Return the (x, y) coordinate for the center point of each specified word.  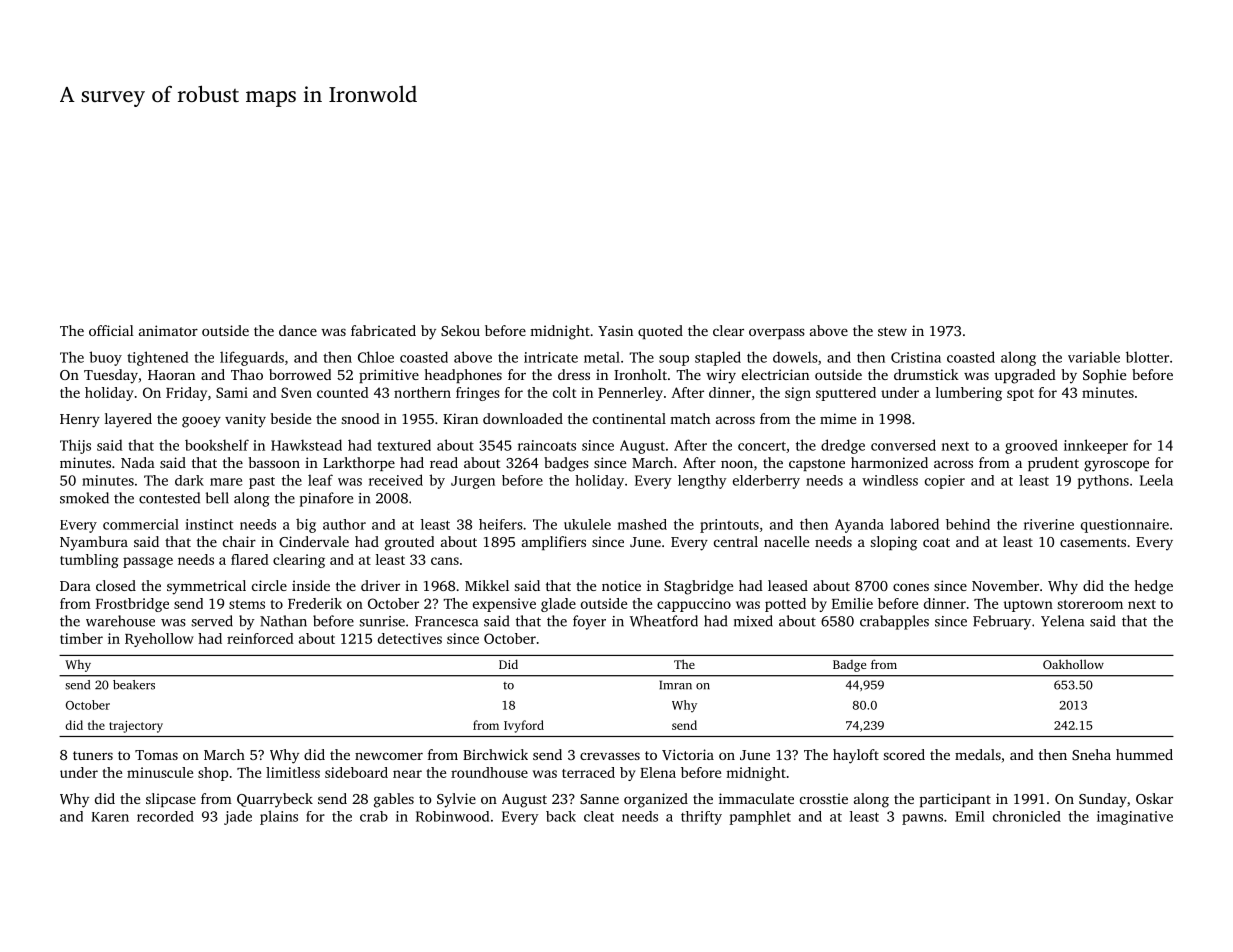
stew (892, 331)
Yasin (615, 330)
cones (911, 587)
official (111, 330)
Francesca (446, 621)
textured (404, 445)
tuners (93, 755)
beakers (134, 685)
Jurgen (473, 482)
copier (945, 482)
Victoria (688, 754)
